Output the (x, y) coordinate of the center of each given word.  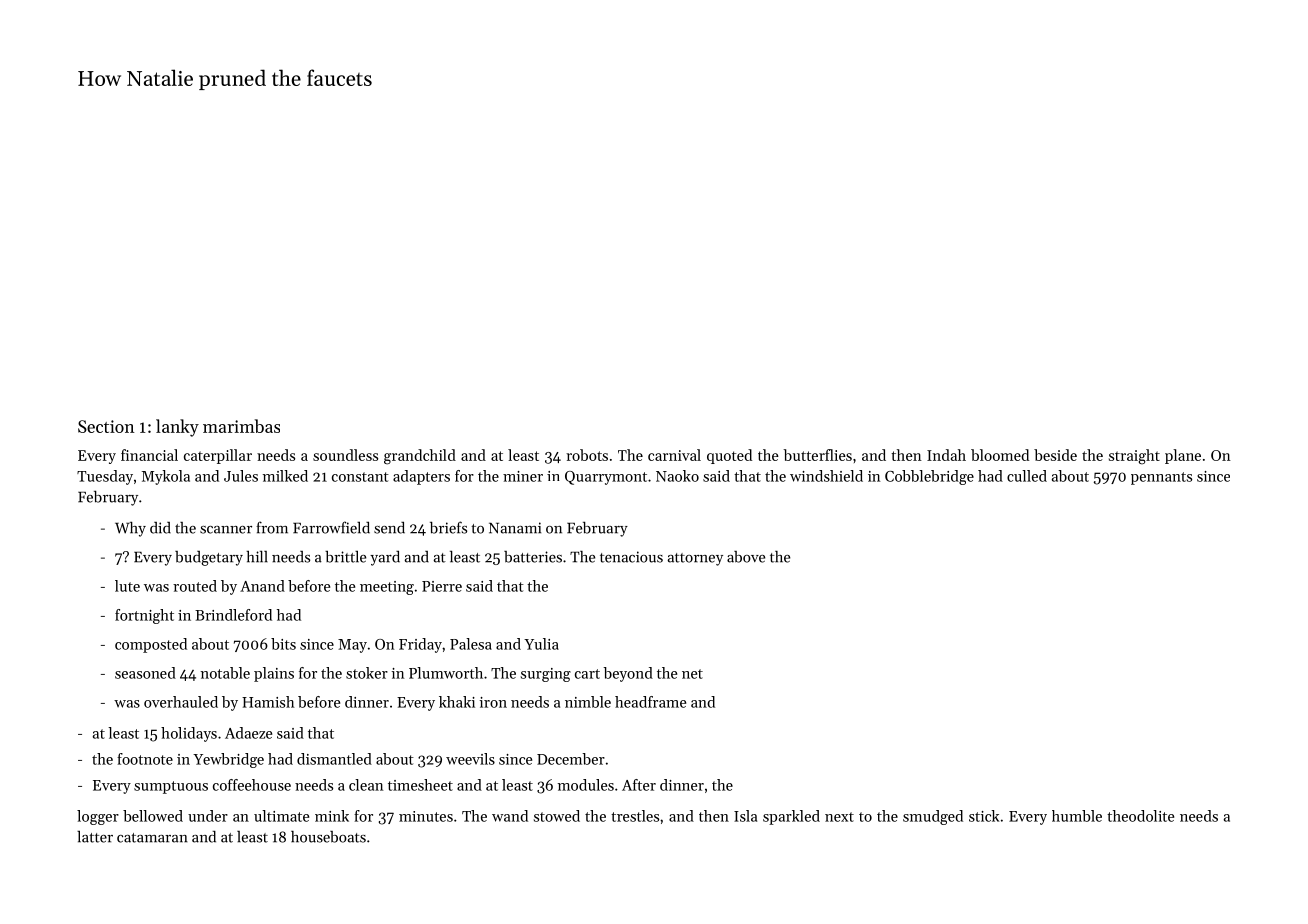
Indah (946, 455)
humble (1077, 816)
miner (523, 476)
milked (285, 476)
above (746, 557)
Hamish (268, 702)
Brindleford (233, 615)
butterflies (817, 455)
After (639, 785)
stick (984, 816)
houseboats (328, 837)
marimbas (241, 426)
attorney (695, 559)
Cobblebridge (929, 477)
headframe (650, 702)
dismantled (334, 759)
